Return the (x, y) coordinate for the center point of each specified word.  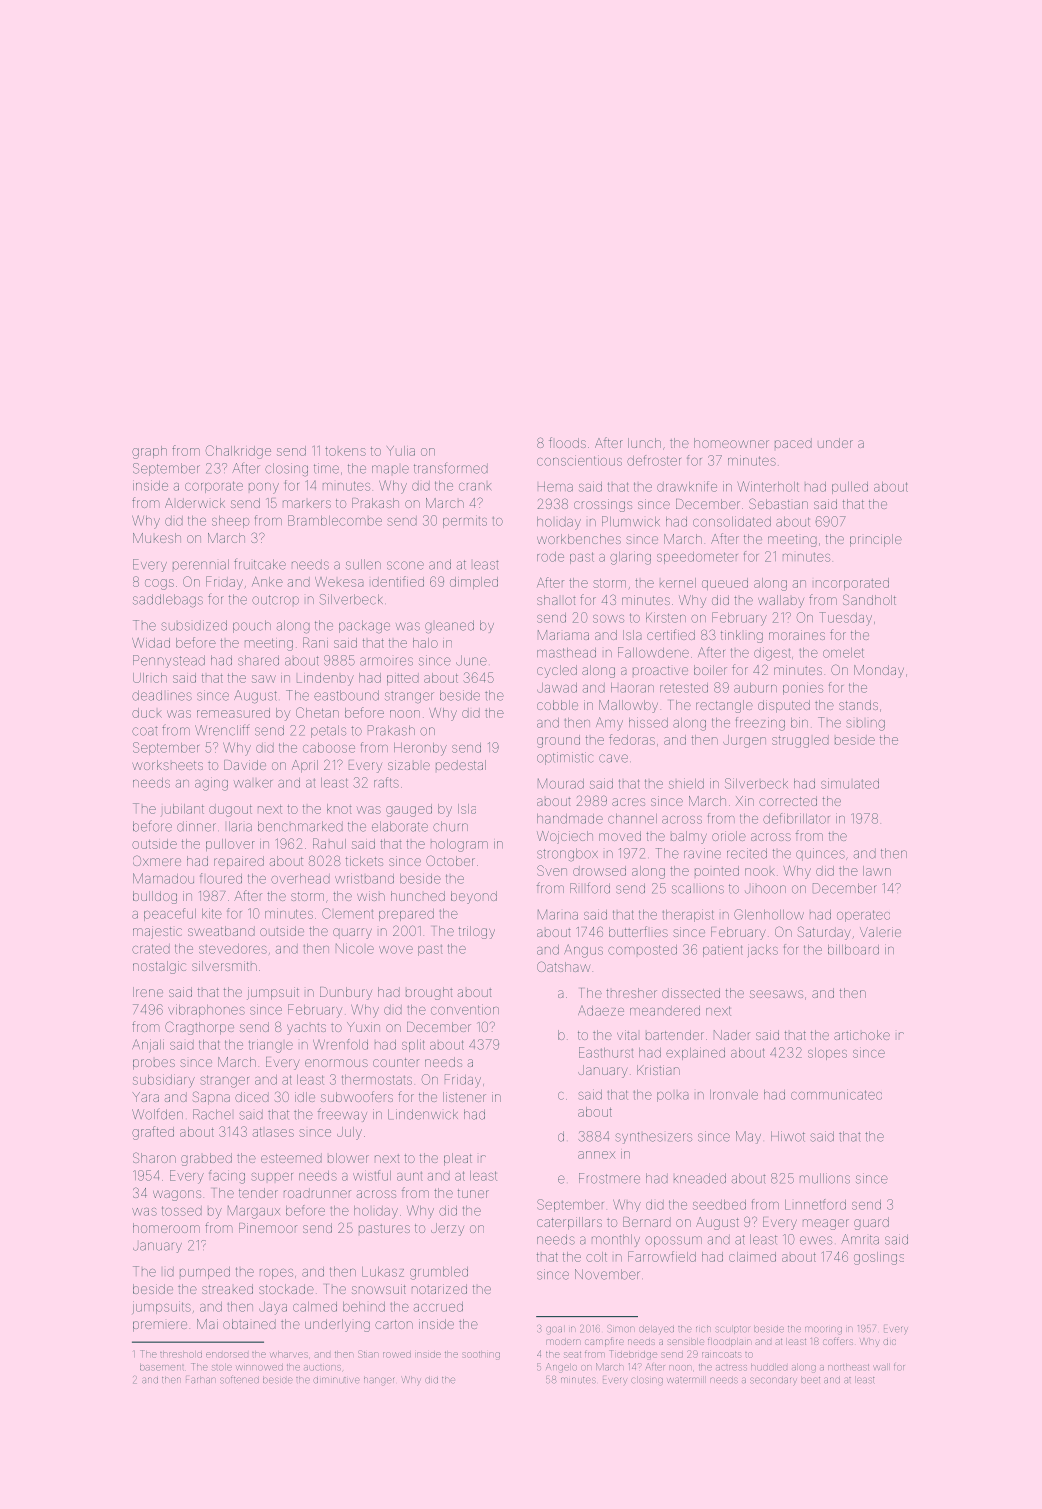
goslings (879, 1258)
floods (567, 442)
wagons (177, 1195)
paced (793, 443)
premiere (160, 1326)
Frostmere (609, 1178)
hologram (459, 845)
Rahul (329, 843)
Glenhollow (769, 914)
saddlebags (168, 601)
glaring (630, 558)
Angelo (561, 1368)
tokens (345, 451)
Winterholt (768, 486)
